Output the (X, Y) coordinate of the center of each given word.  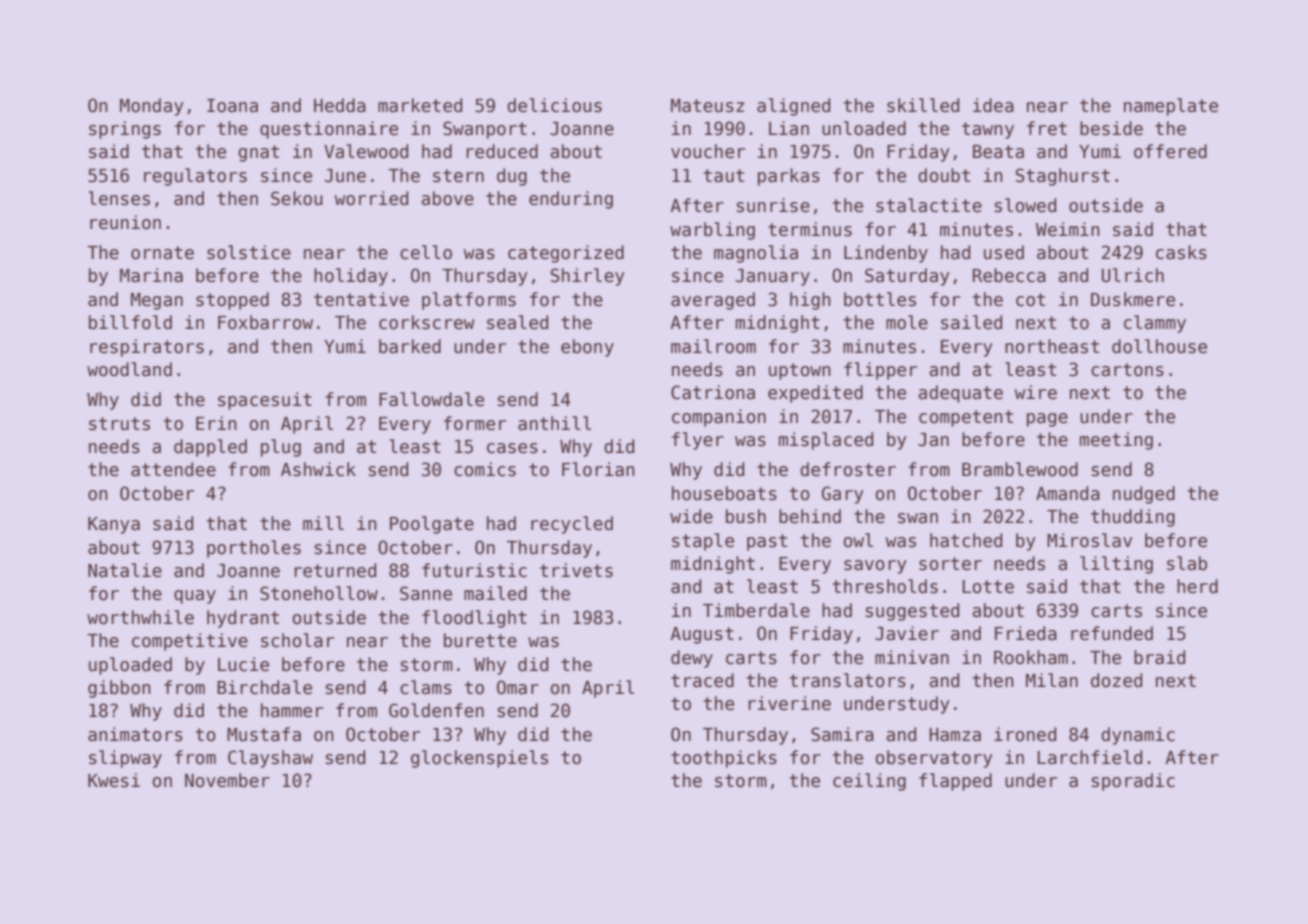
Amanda (1068, 493)
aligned (793, 107)
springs (125, 130)
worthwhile (140, 617)
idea (993, 105)
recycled (572, 525)
